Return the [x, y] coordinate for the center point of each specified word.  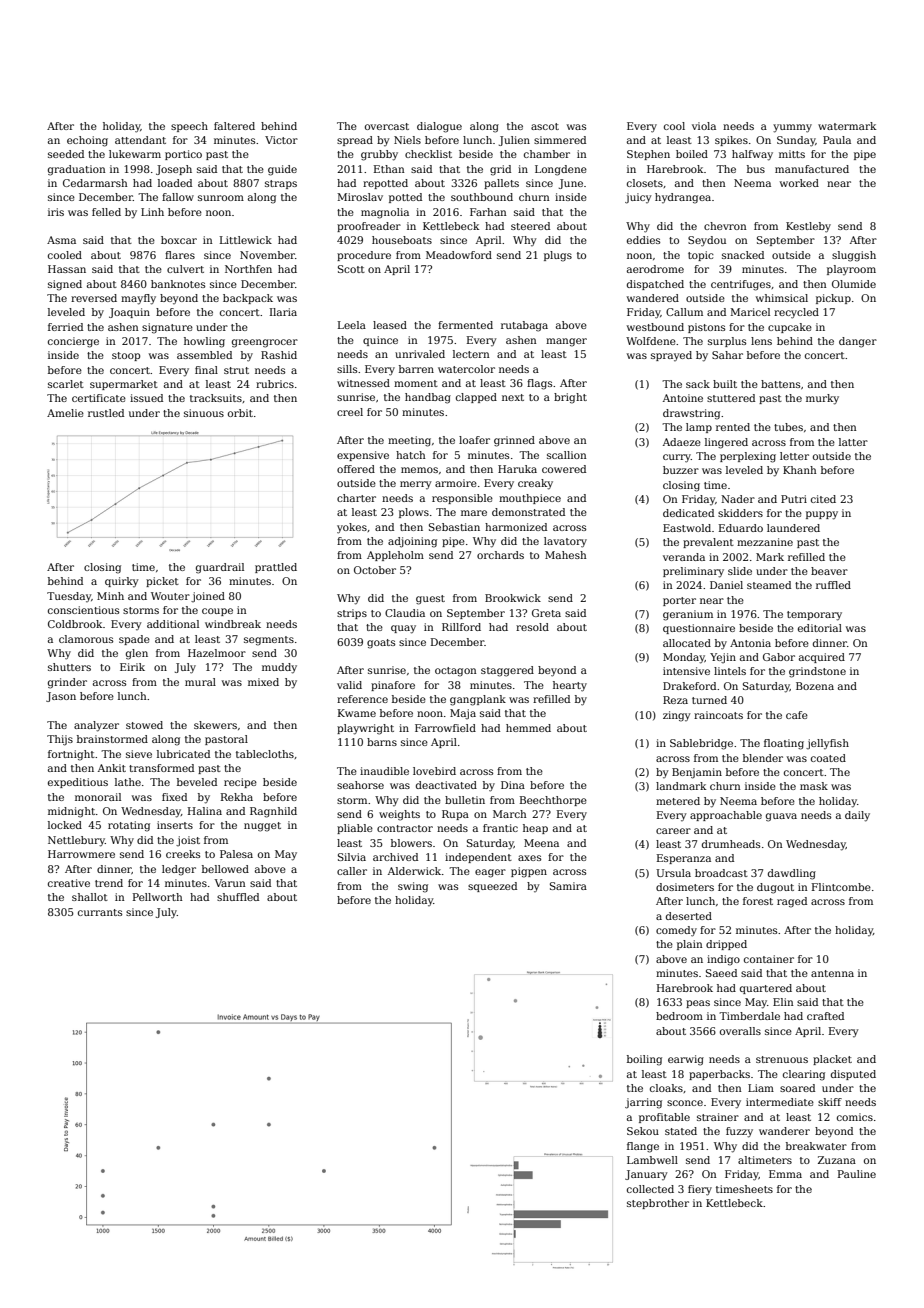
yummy [792, 128]
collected [650, 1189]
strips [352, 614]
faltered [234, 126]
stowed [144, 725]
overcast [387, 126]
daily [857, 816]
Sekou [643, 1131]
